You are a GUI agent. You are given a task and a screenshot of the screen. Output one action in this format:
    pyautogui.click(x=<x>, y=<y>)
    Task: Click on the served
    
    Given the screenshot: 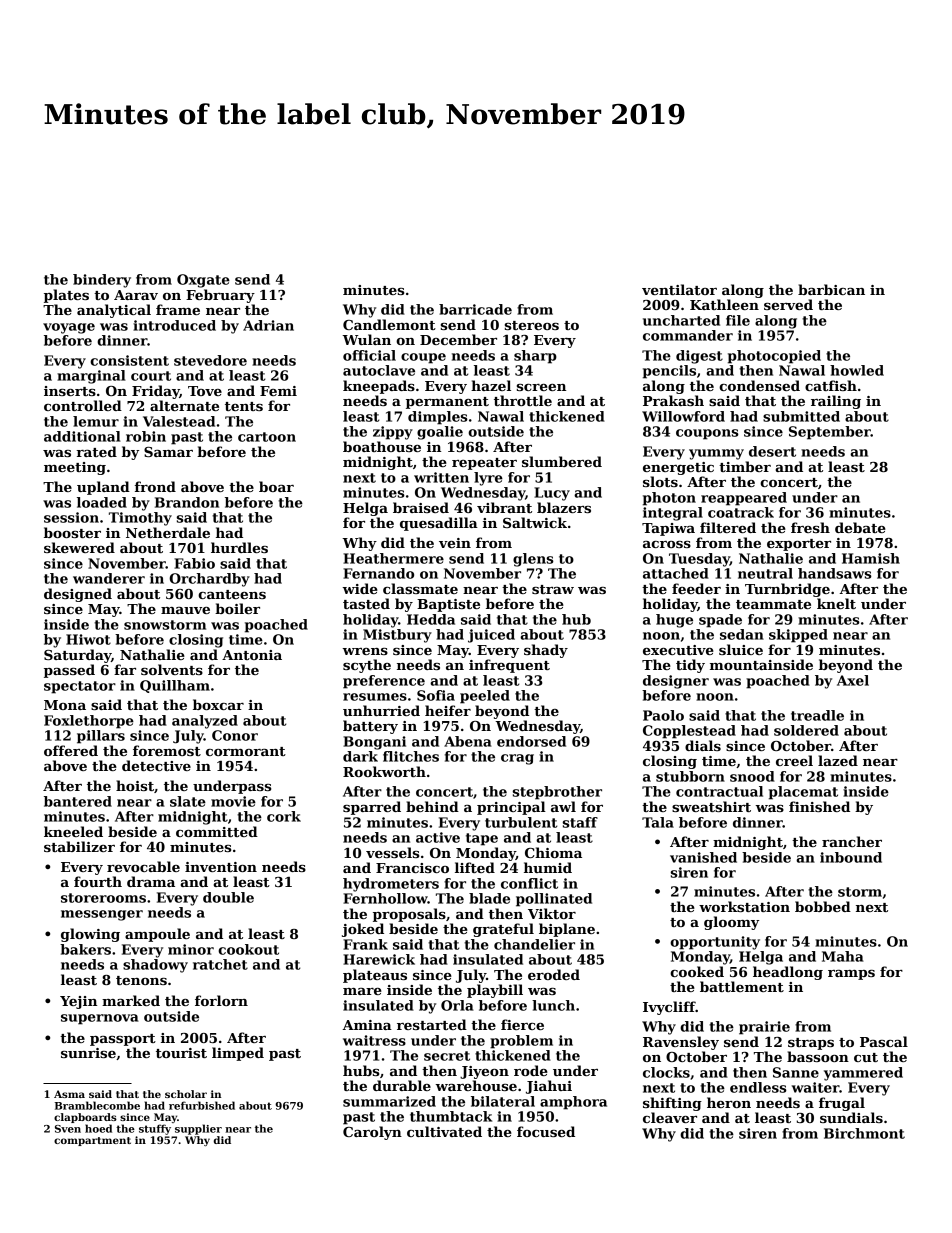 What is the action you would take?
    pyautogui.click(x=788, y=304)
